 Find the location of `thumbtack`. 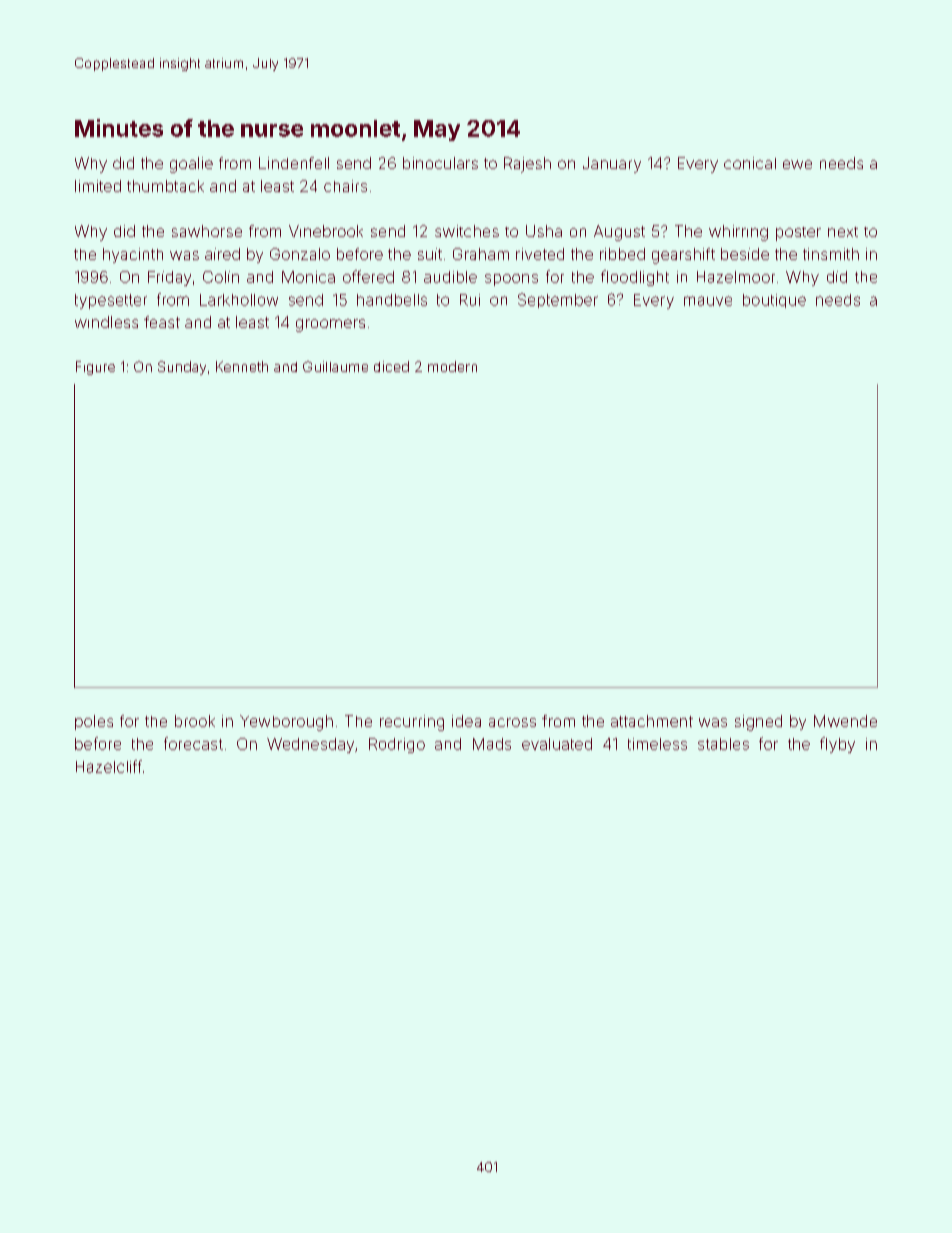

thumbtack is located at coordinates (165, 186).
